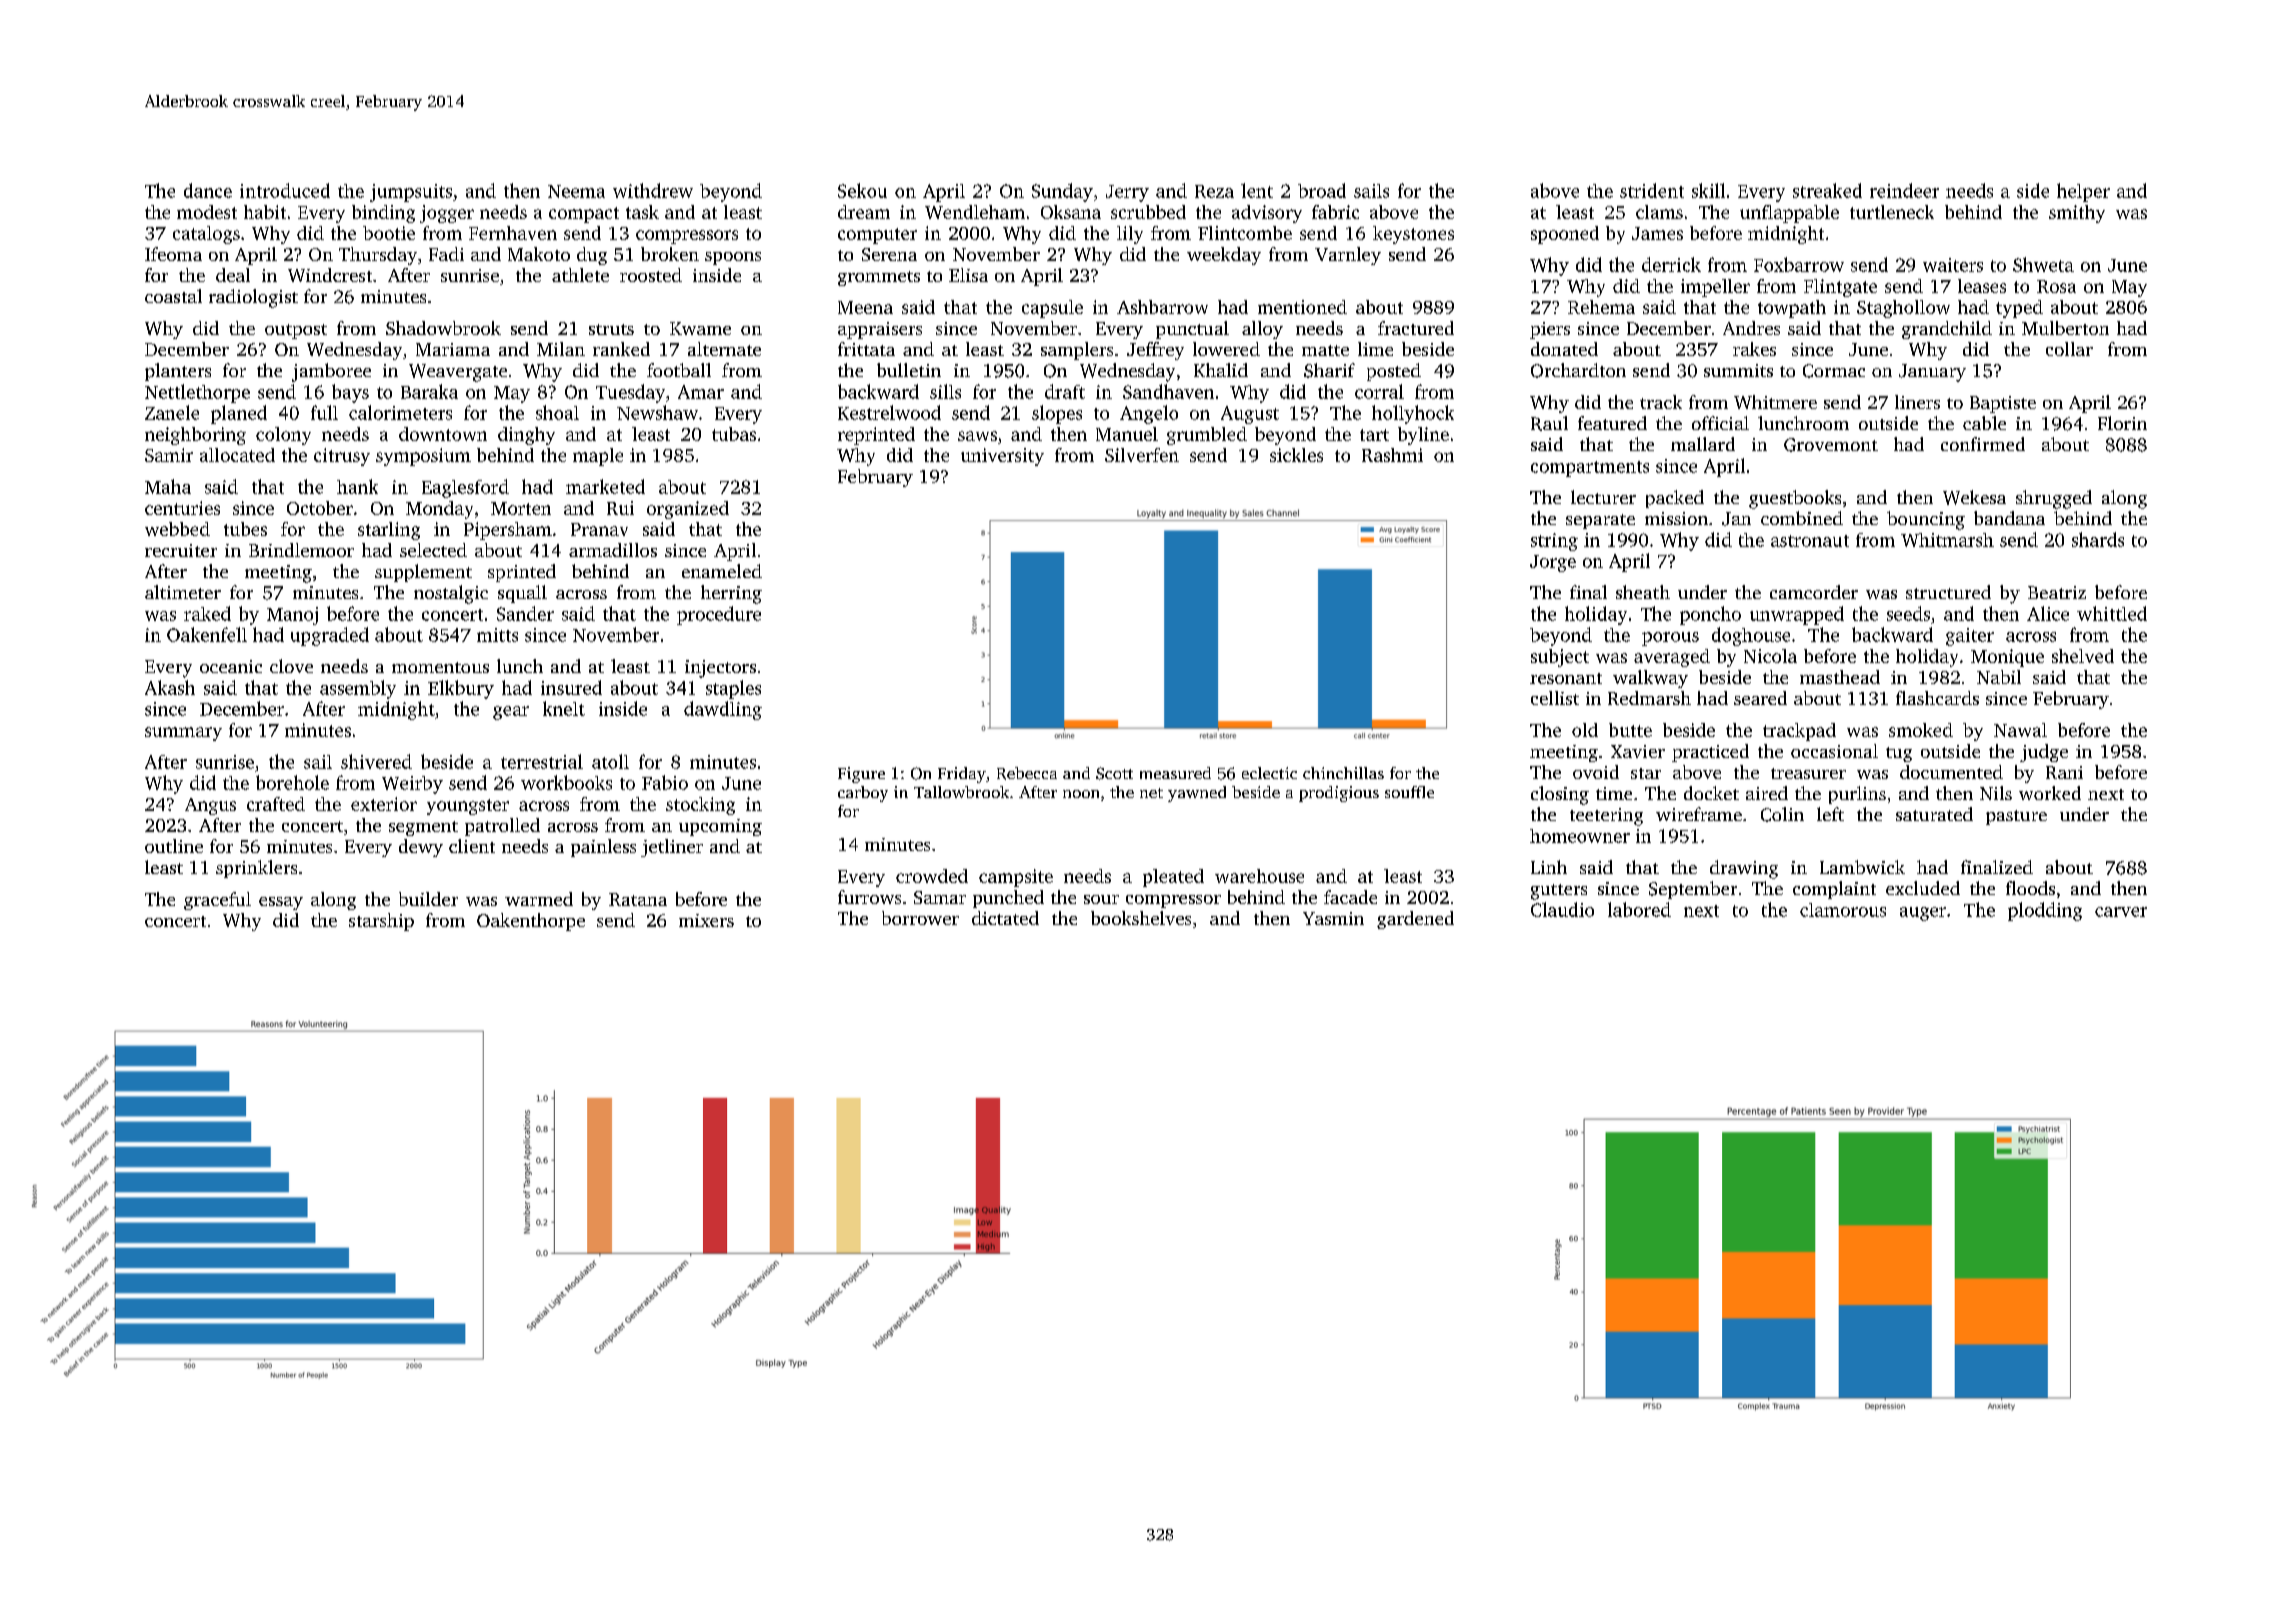 The height and width of the document is (1620, 2292). Describe the element at coordinates (217, 901) in the document. I see `graceful` at that location.
